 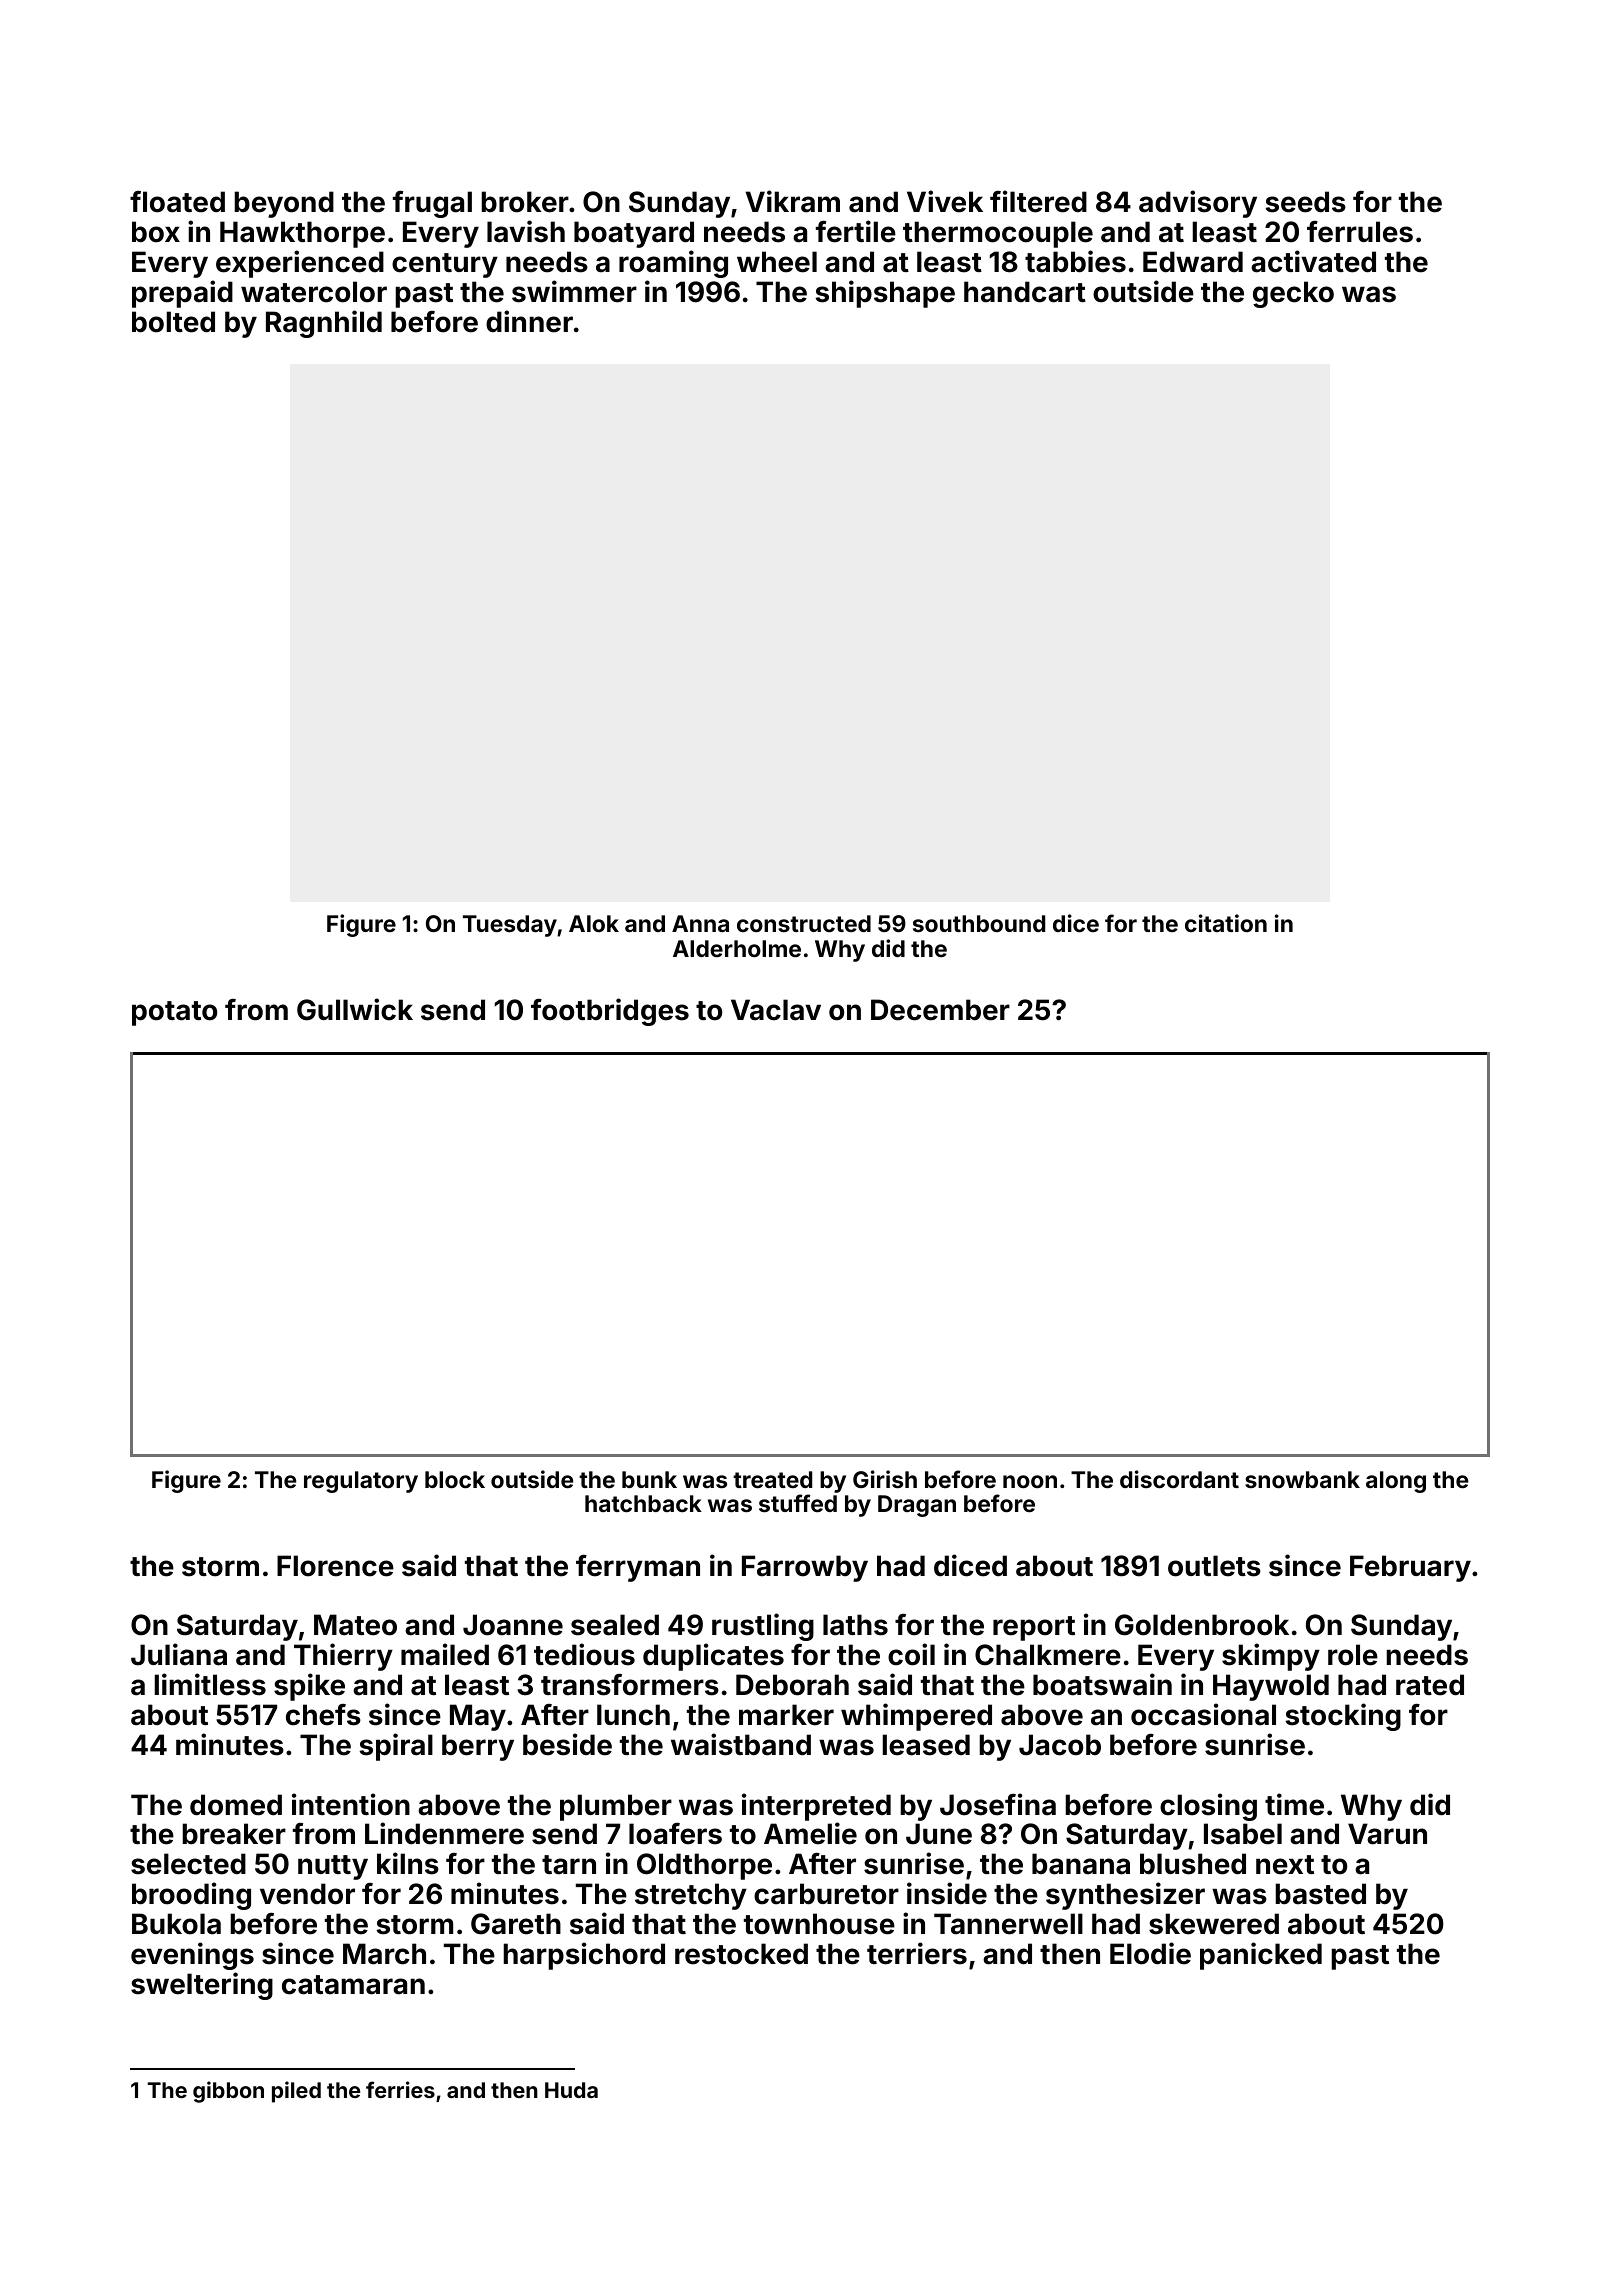 What do you see at coordinates (177, 202) in the page?
I see `floated` at bounding box center [177, 202].
